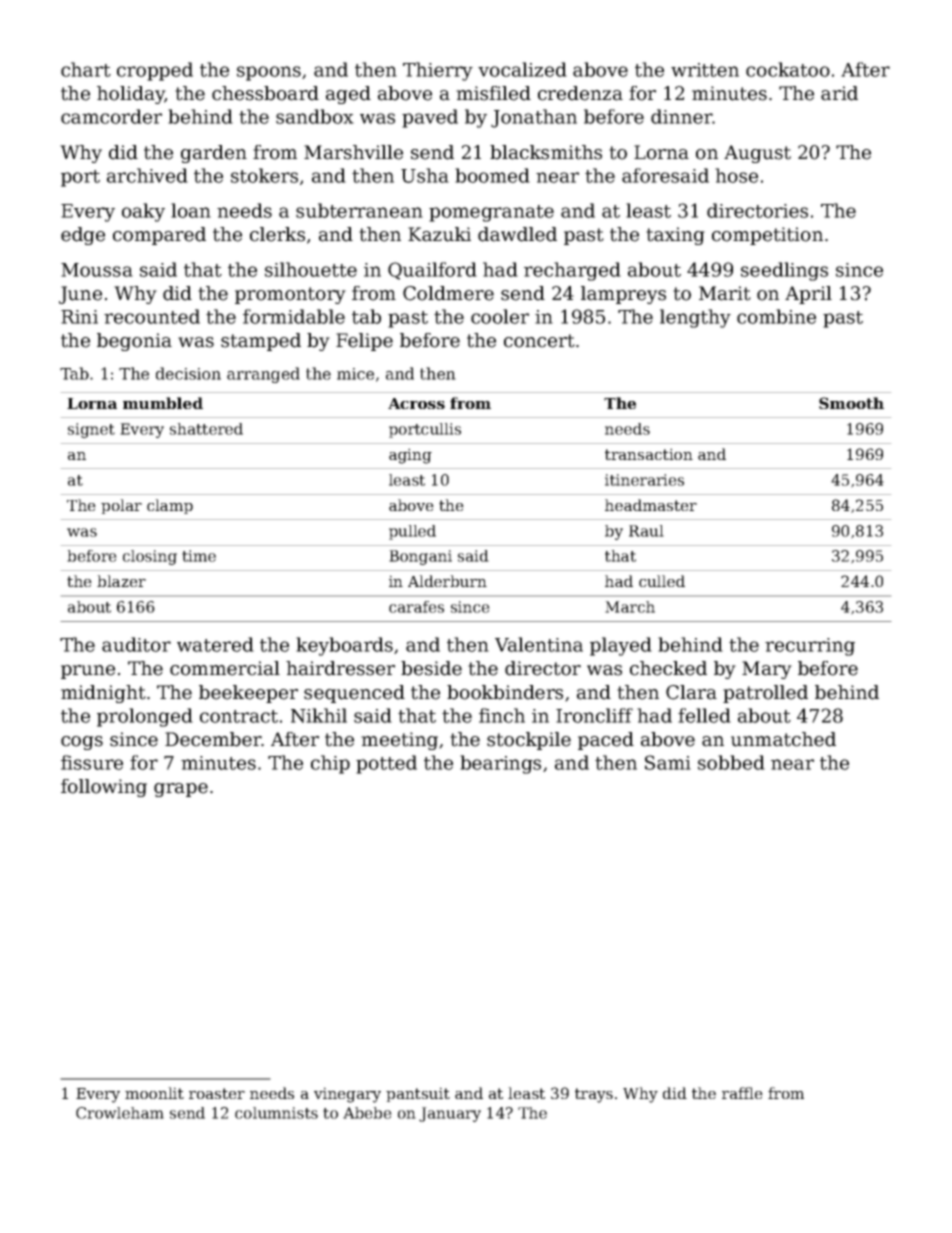 The height and width of the document is (1233, 952). I want to click on Raul, so click(646, 531).
